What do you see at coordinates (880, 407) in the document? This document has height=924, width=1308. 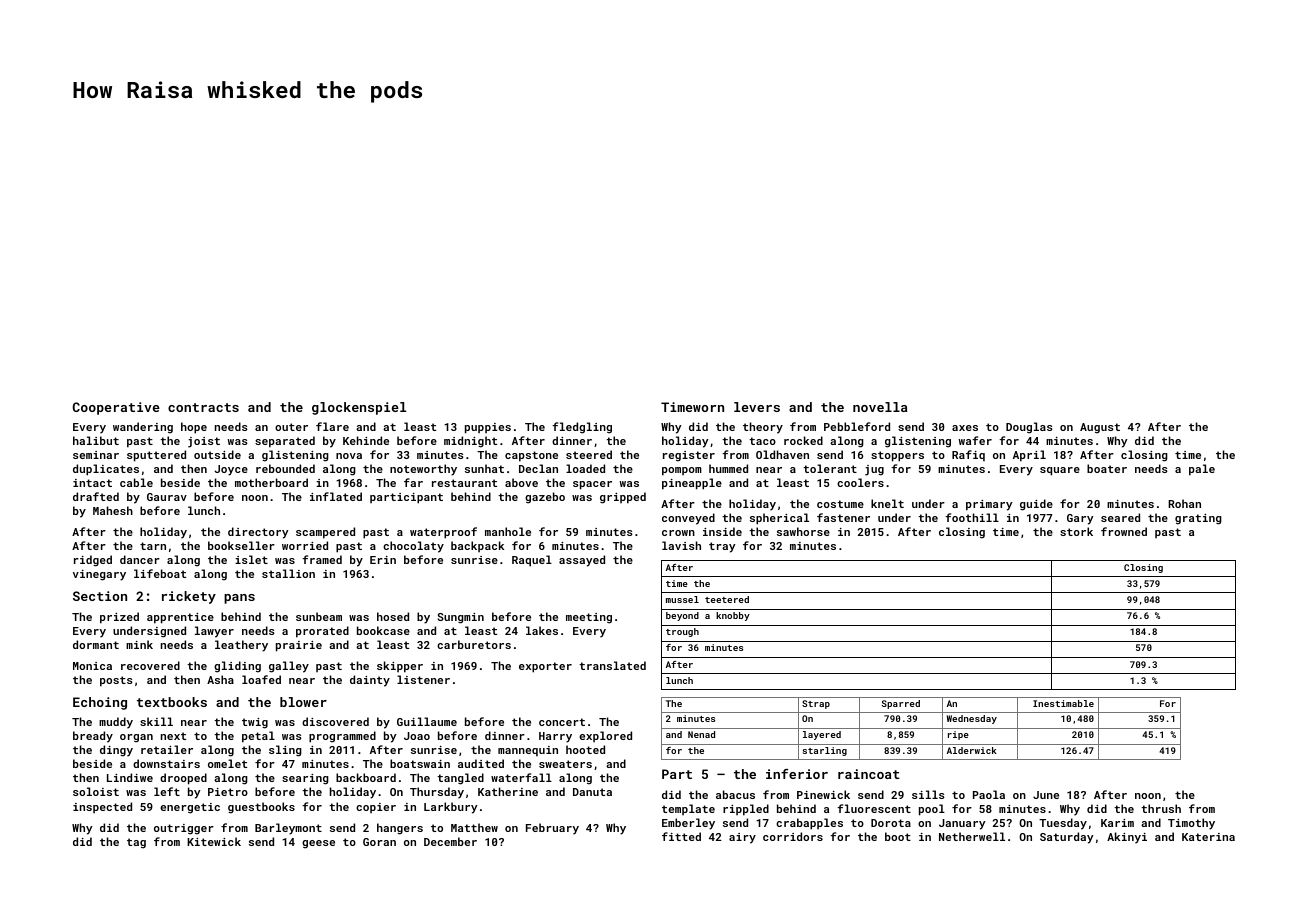 I see `novella` at bounding box center [880, 407].
